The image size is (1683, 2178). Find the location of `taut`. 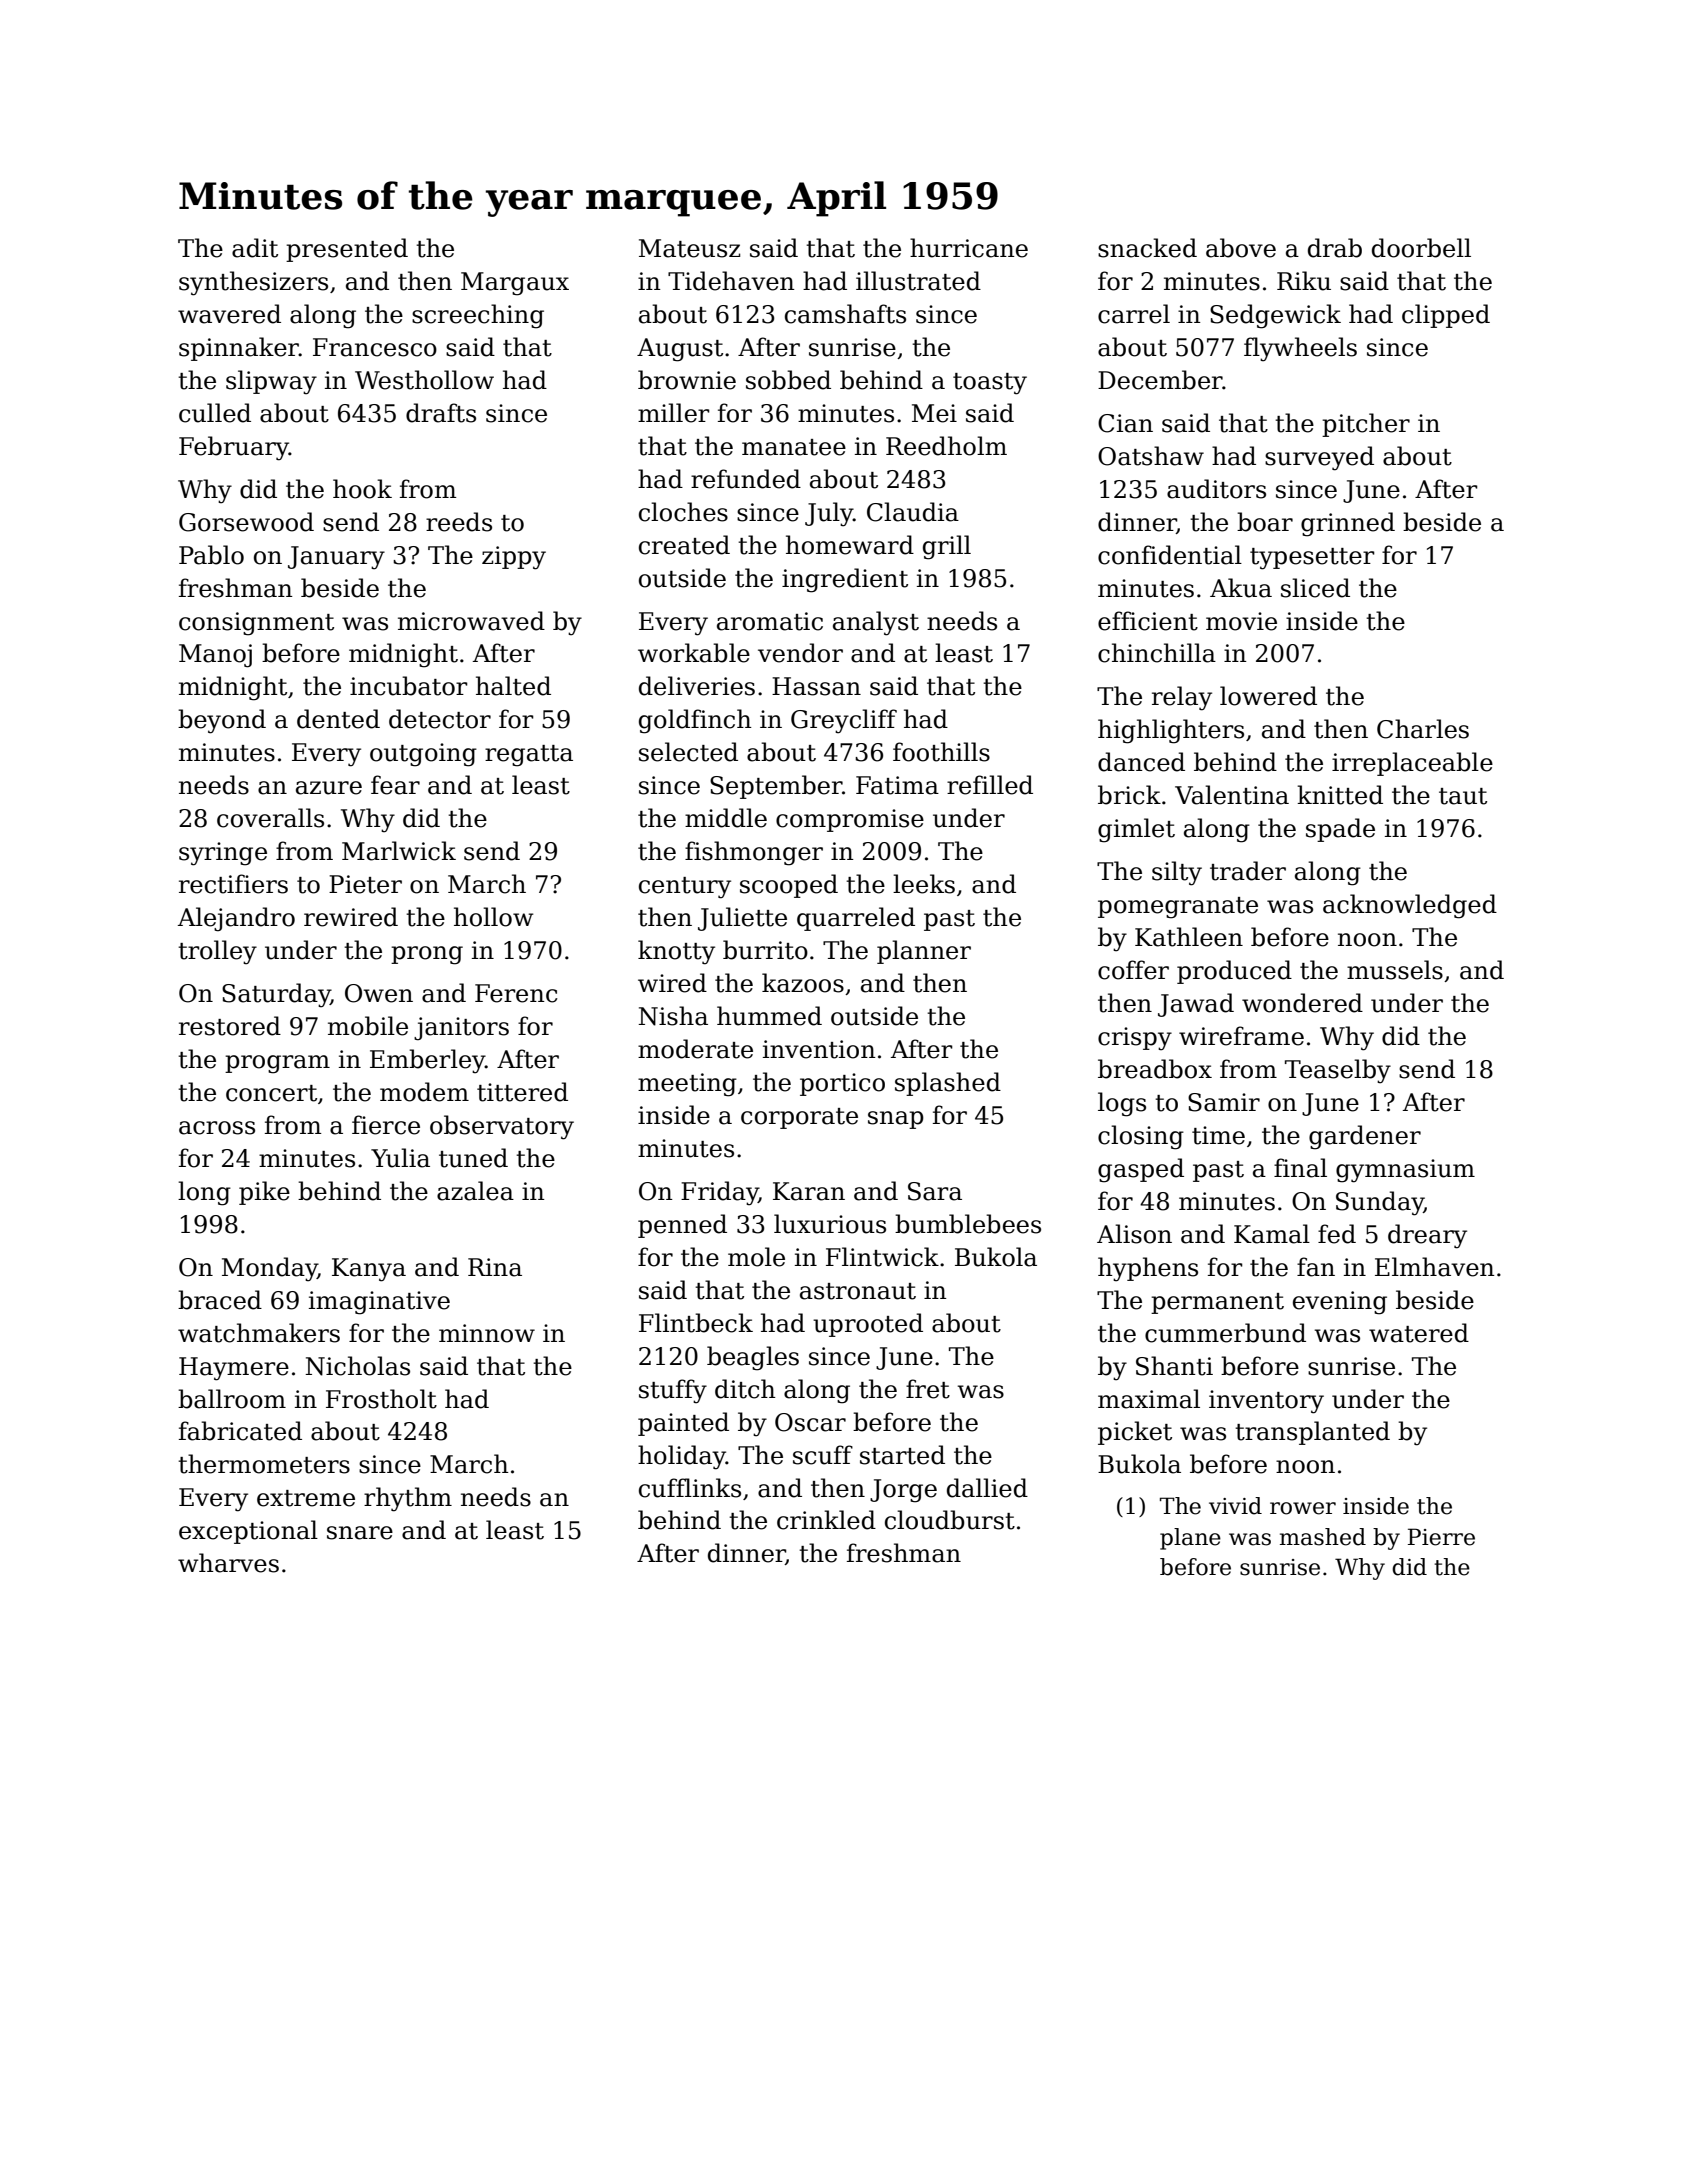

taut is located at coordinates (1463, 796).
